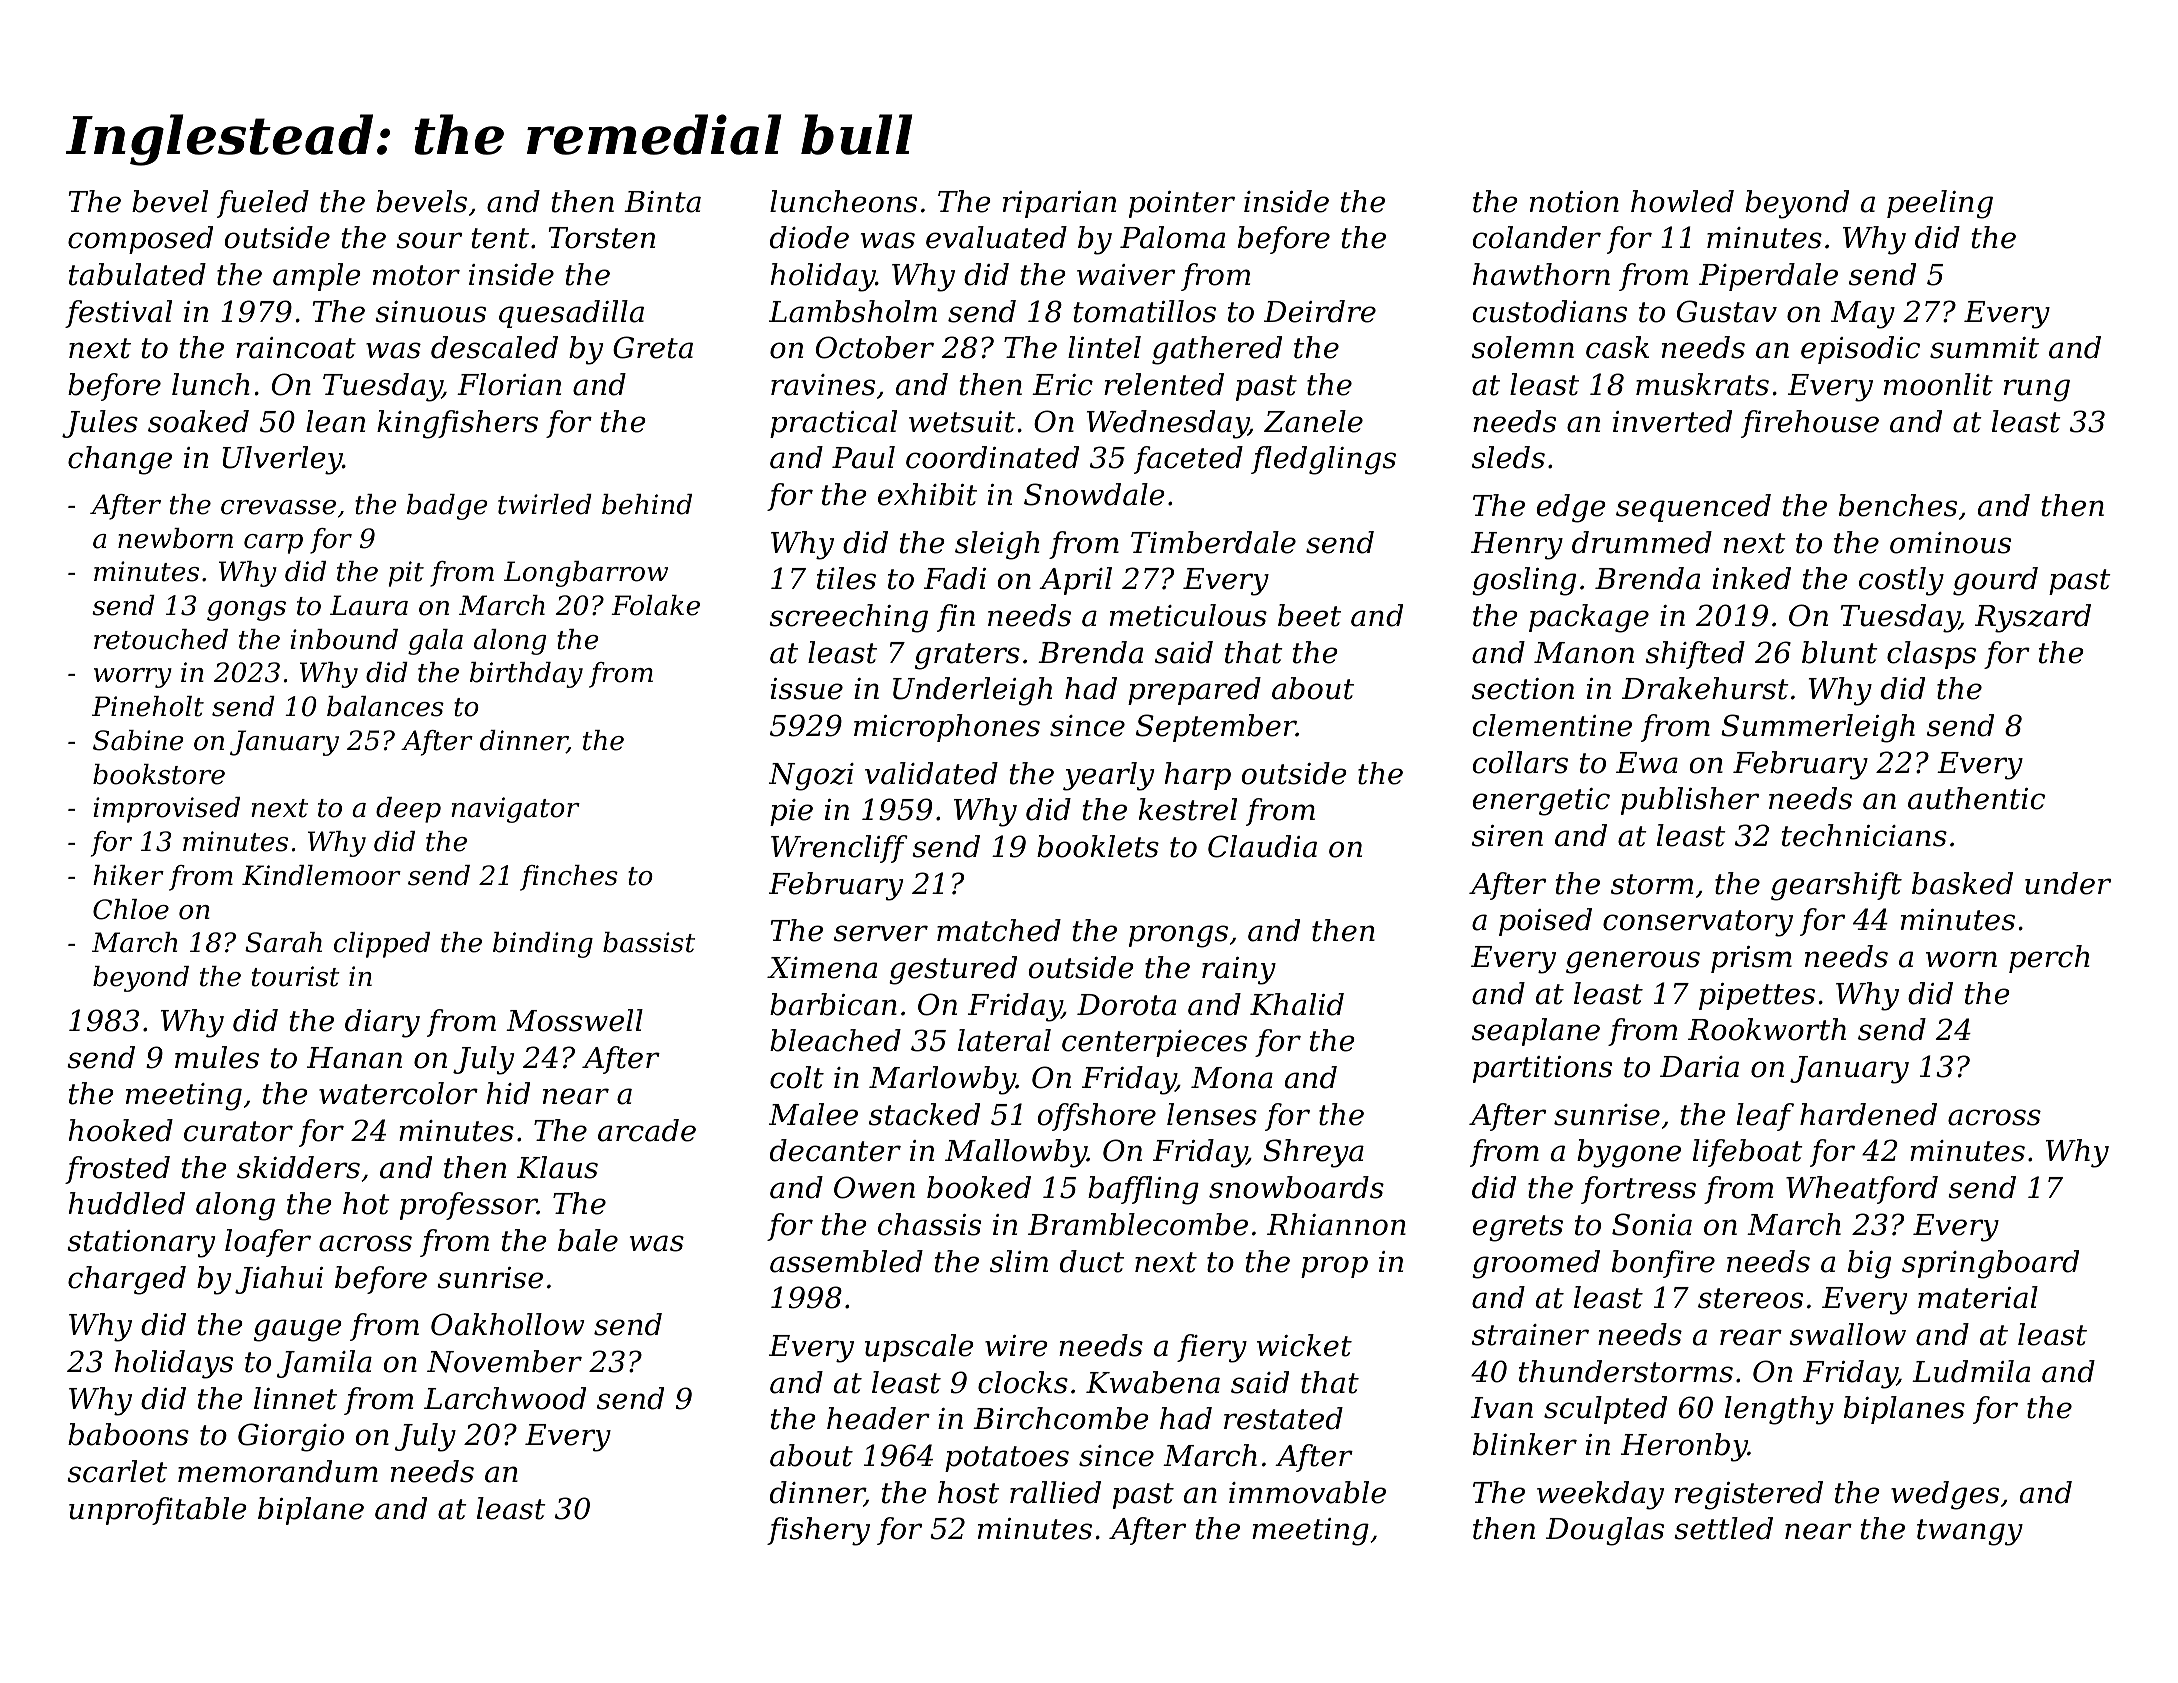  Describe the element at coordinates (128, 875) in the screenshot. I see `hiker` at that location.
